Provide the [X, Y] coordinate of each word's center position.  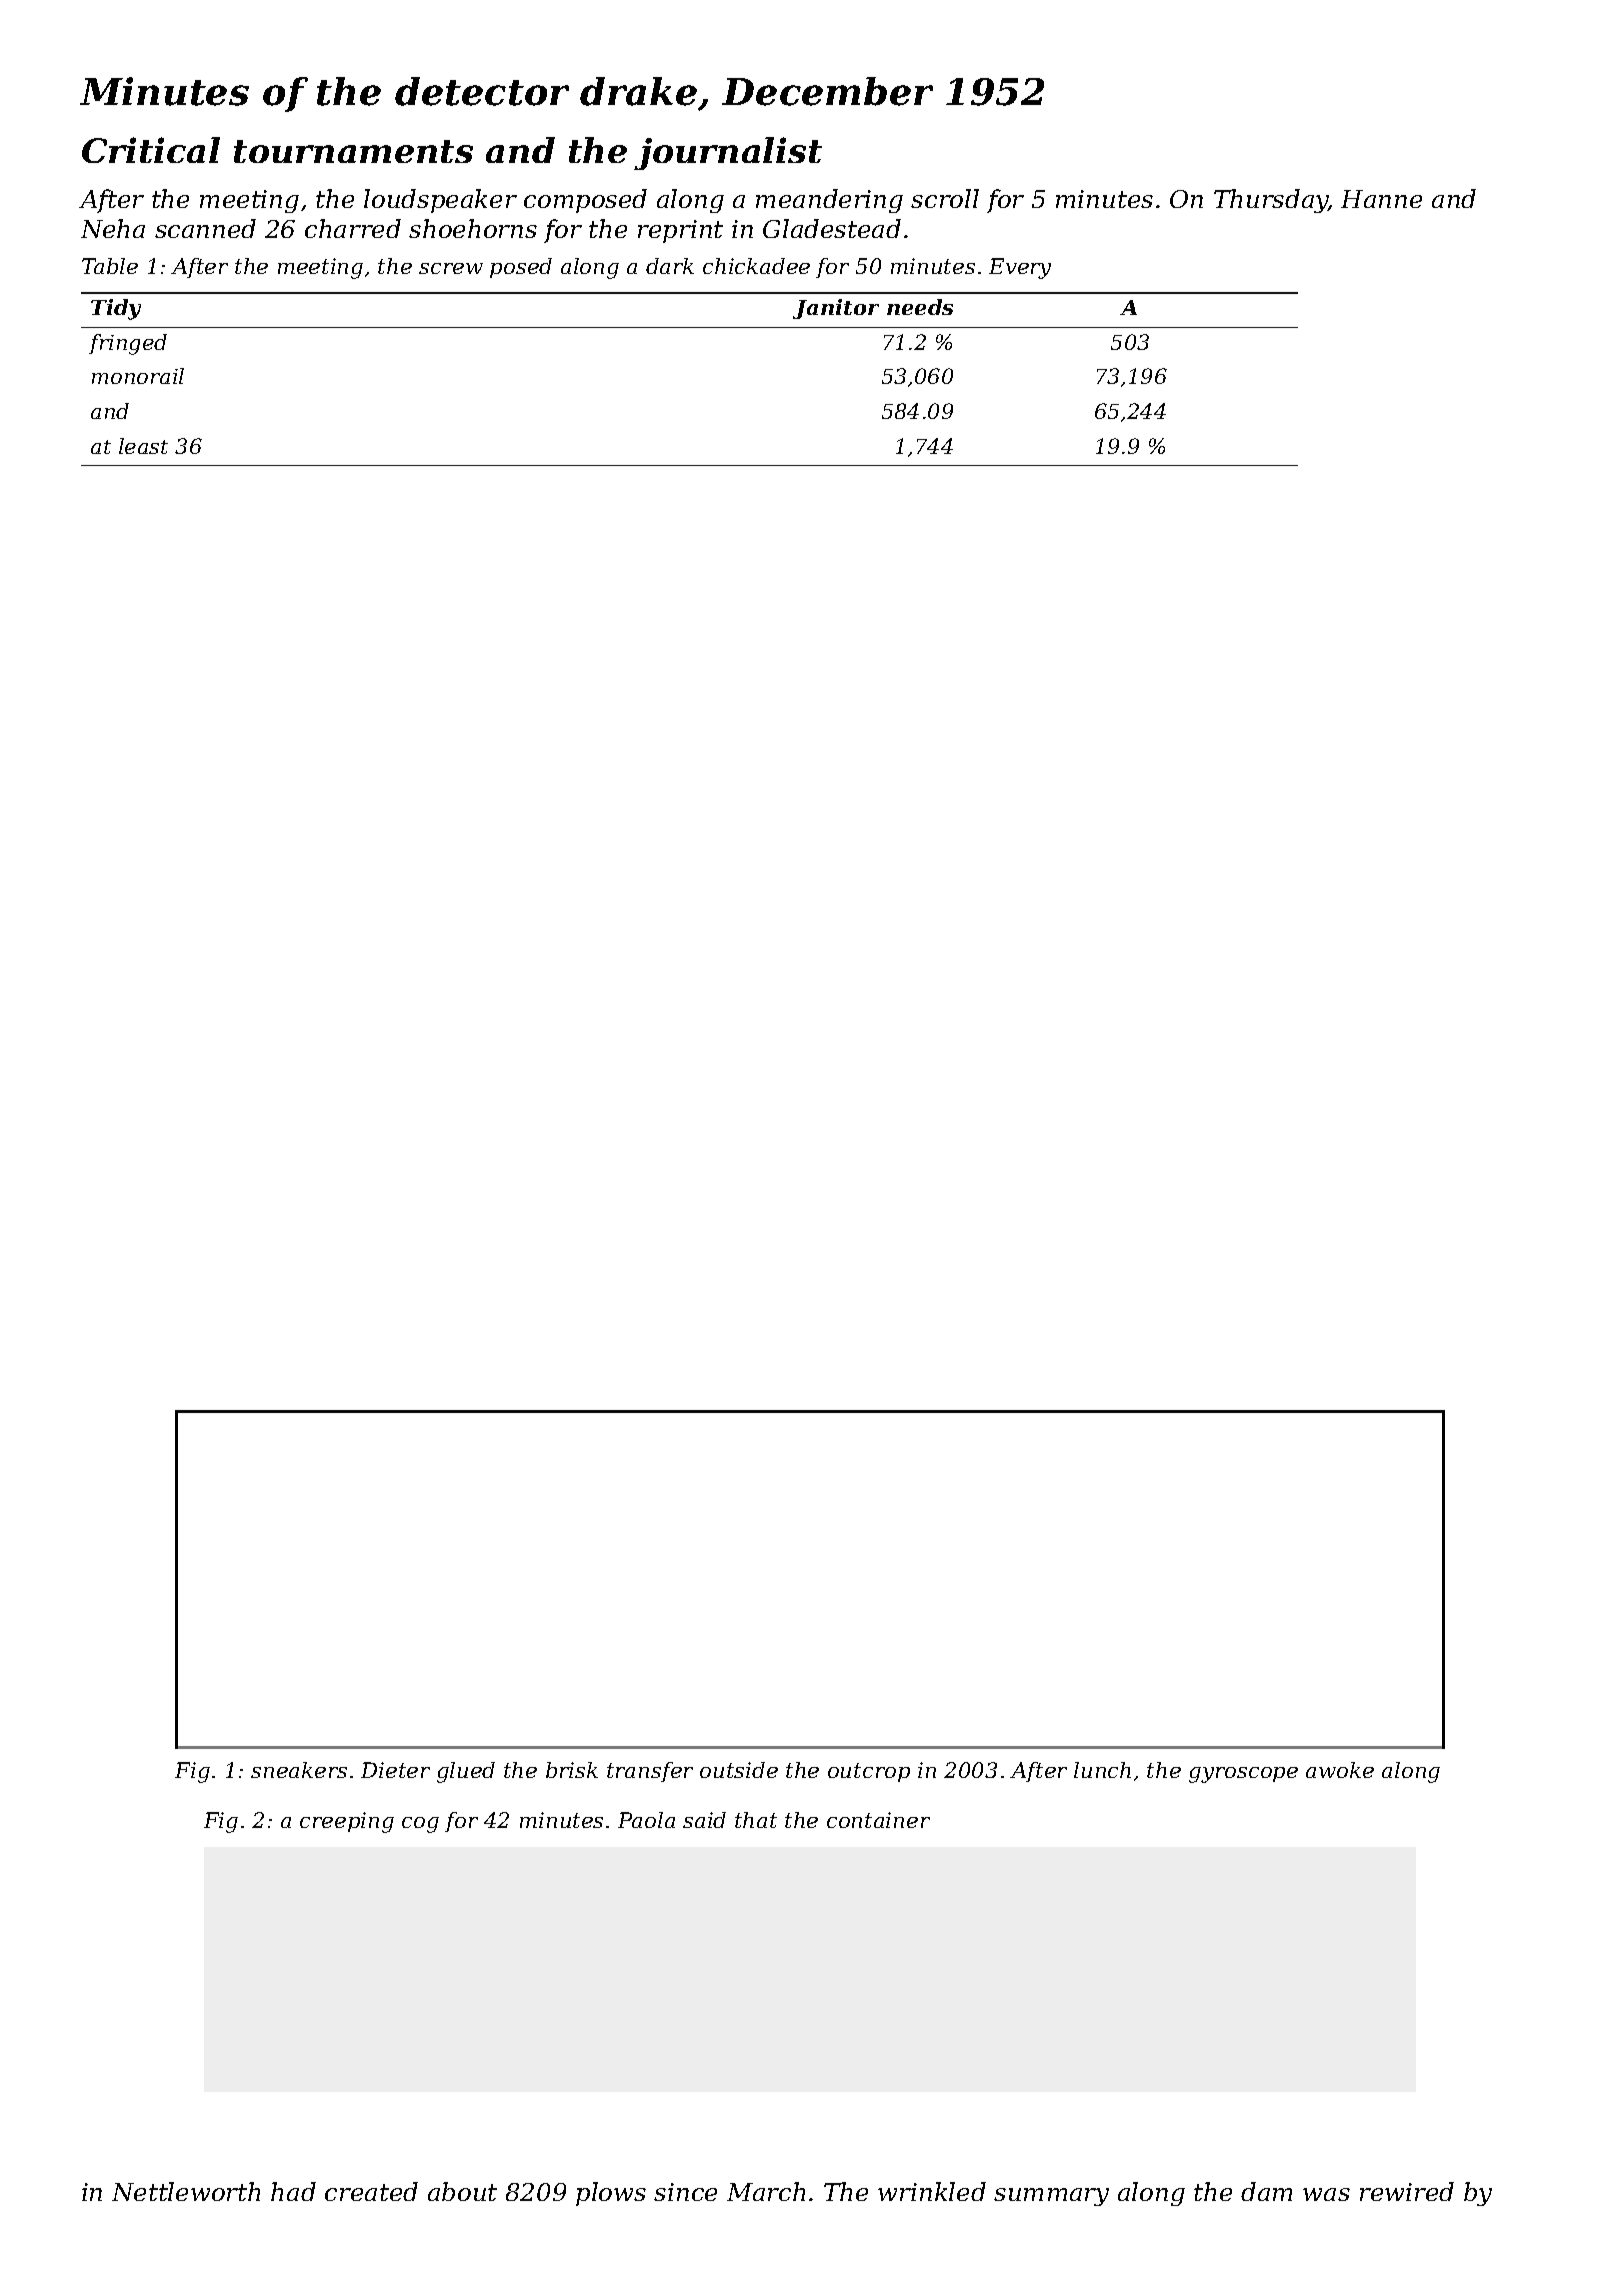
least [143, 446]
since [685, 2192]
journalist [728, 153]
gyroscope [1243, 1775]
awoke [1340, 1770]
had [293, 2191]
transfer [650, 1772]
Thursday [1271, 201]
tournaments [353, 151]
